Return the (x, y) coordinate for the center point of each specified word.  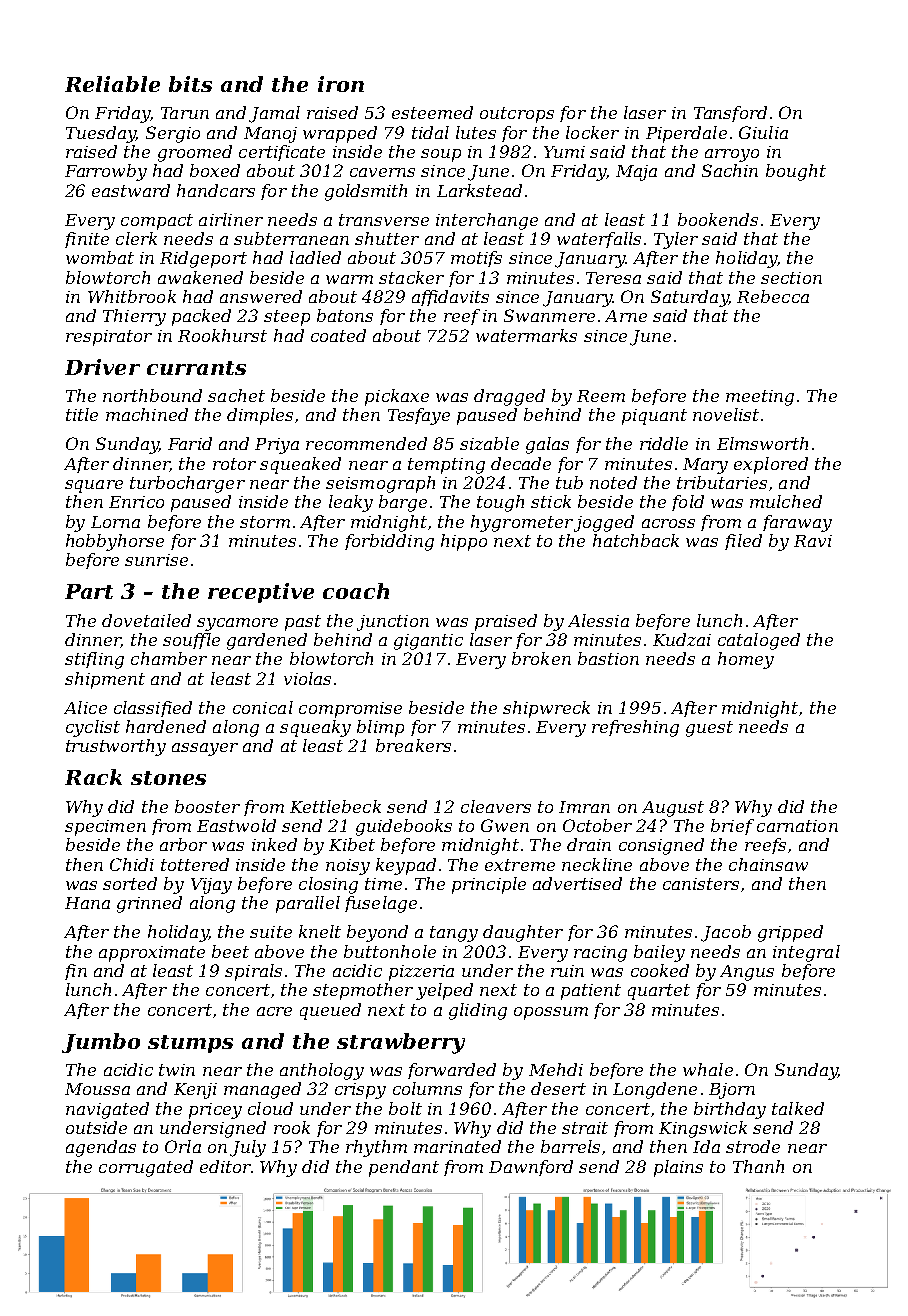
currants (196, 368)
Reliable (112, 84)
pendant (404, 1168)
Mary (705, 466)
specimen (105, 828)
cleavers (496, 806)
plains (678, 1168)
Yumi (564, 152)
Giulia (763, 132)
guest (709, 729)
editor (225, 1166)
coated (338, 335)
